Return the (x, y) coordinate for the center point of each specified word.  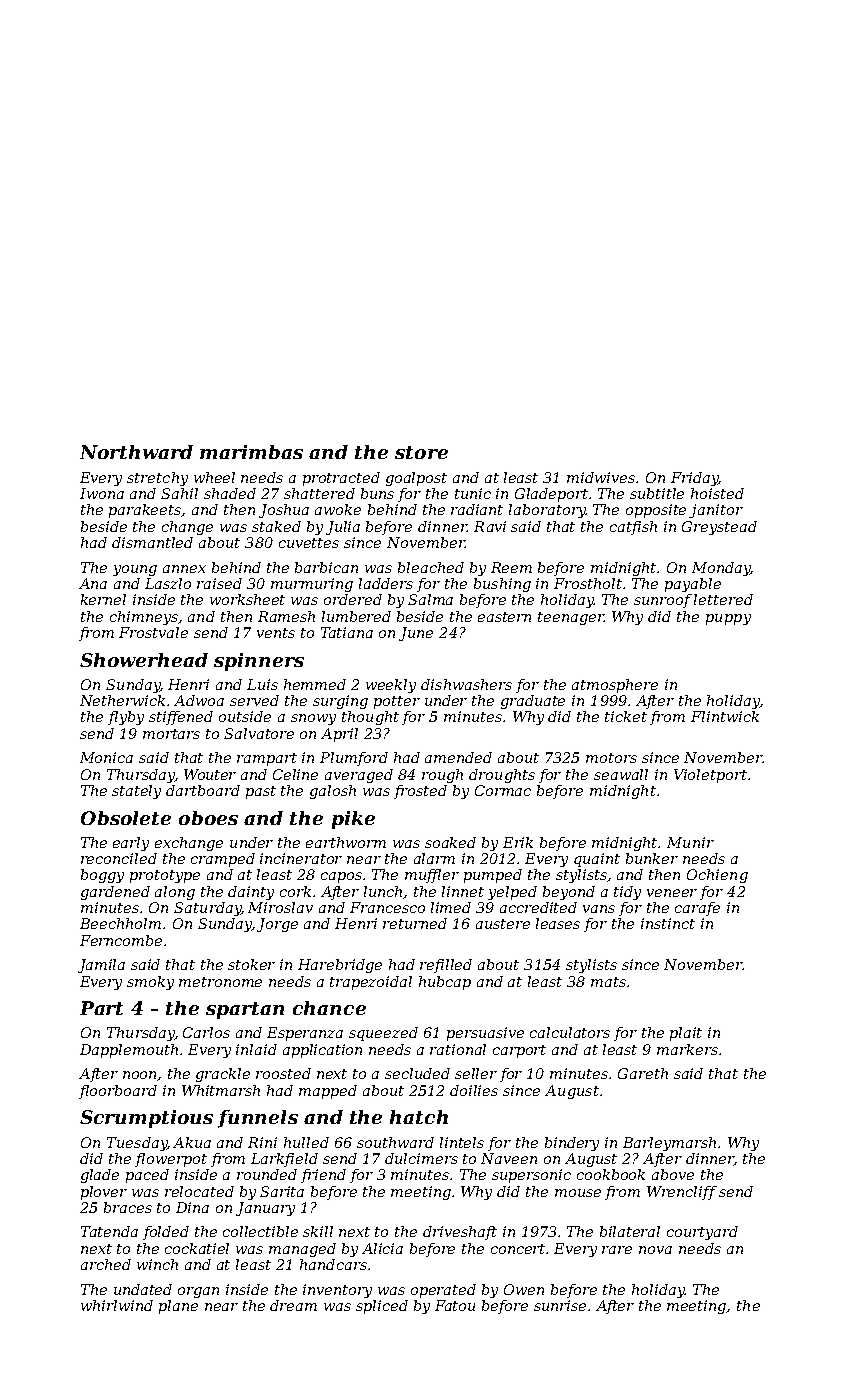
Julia (343, 528)
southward (395, 1142)
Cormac (503, 790)
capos (341, 877)
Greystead (719, 528)
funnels (258, 1119)
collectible (260, 1231)
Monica (106, 757)
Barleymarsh (669, 1144)
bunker (652, 858)
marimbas (251, 452)
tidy (627, 893)
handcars (333, 1264)
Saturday (207, 909)
